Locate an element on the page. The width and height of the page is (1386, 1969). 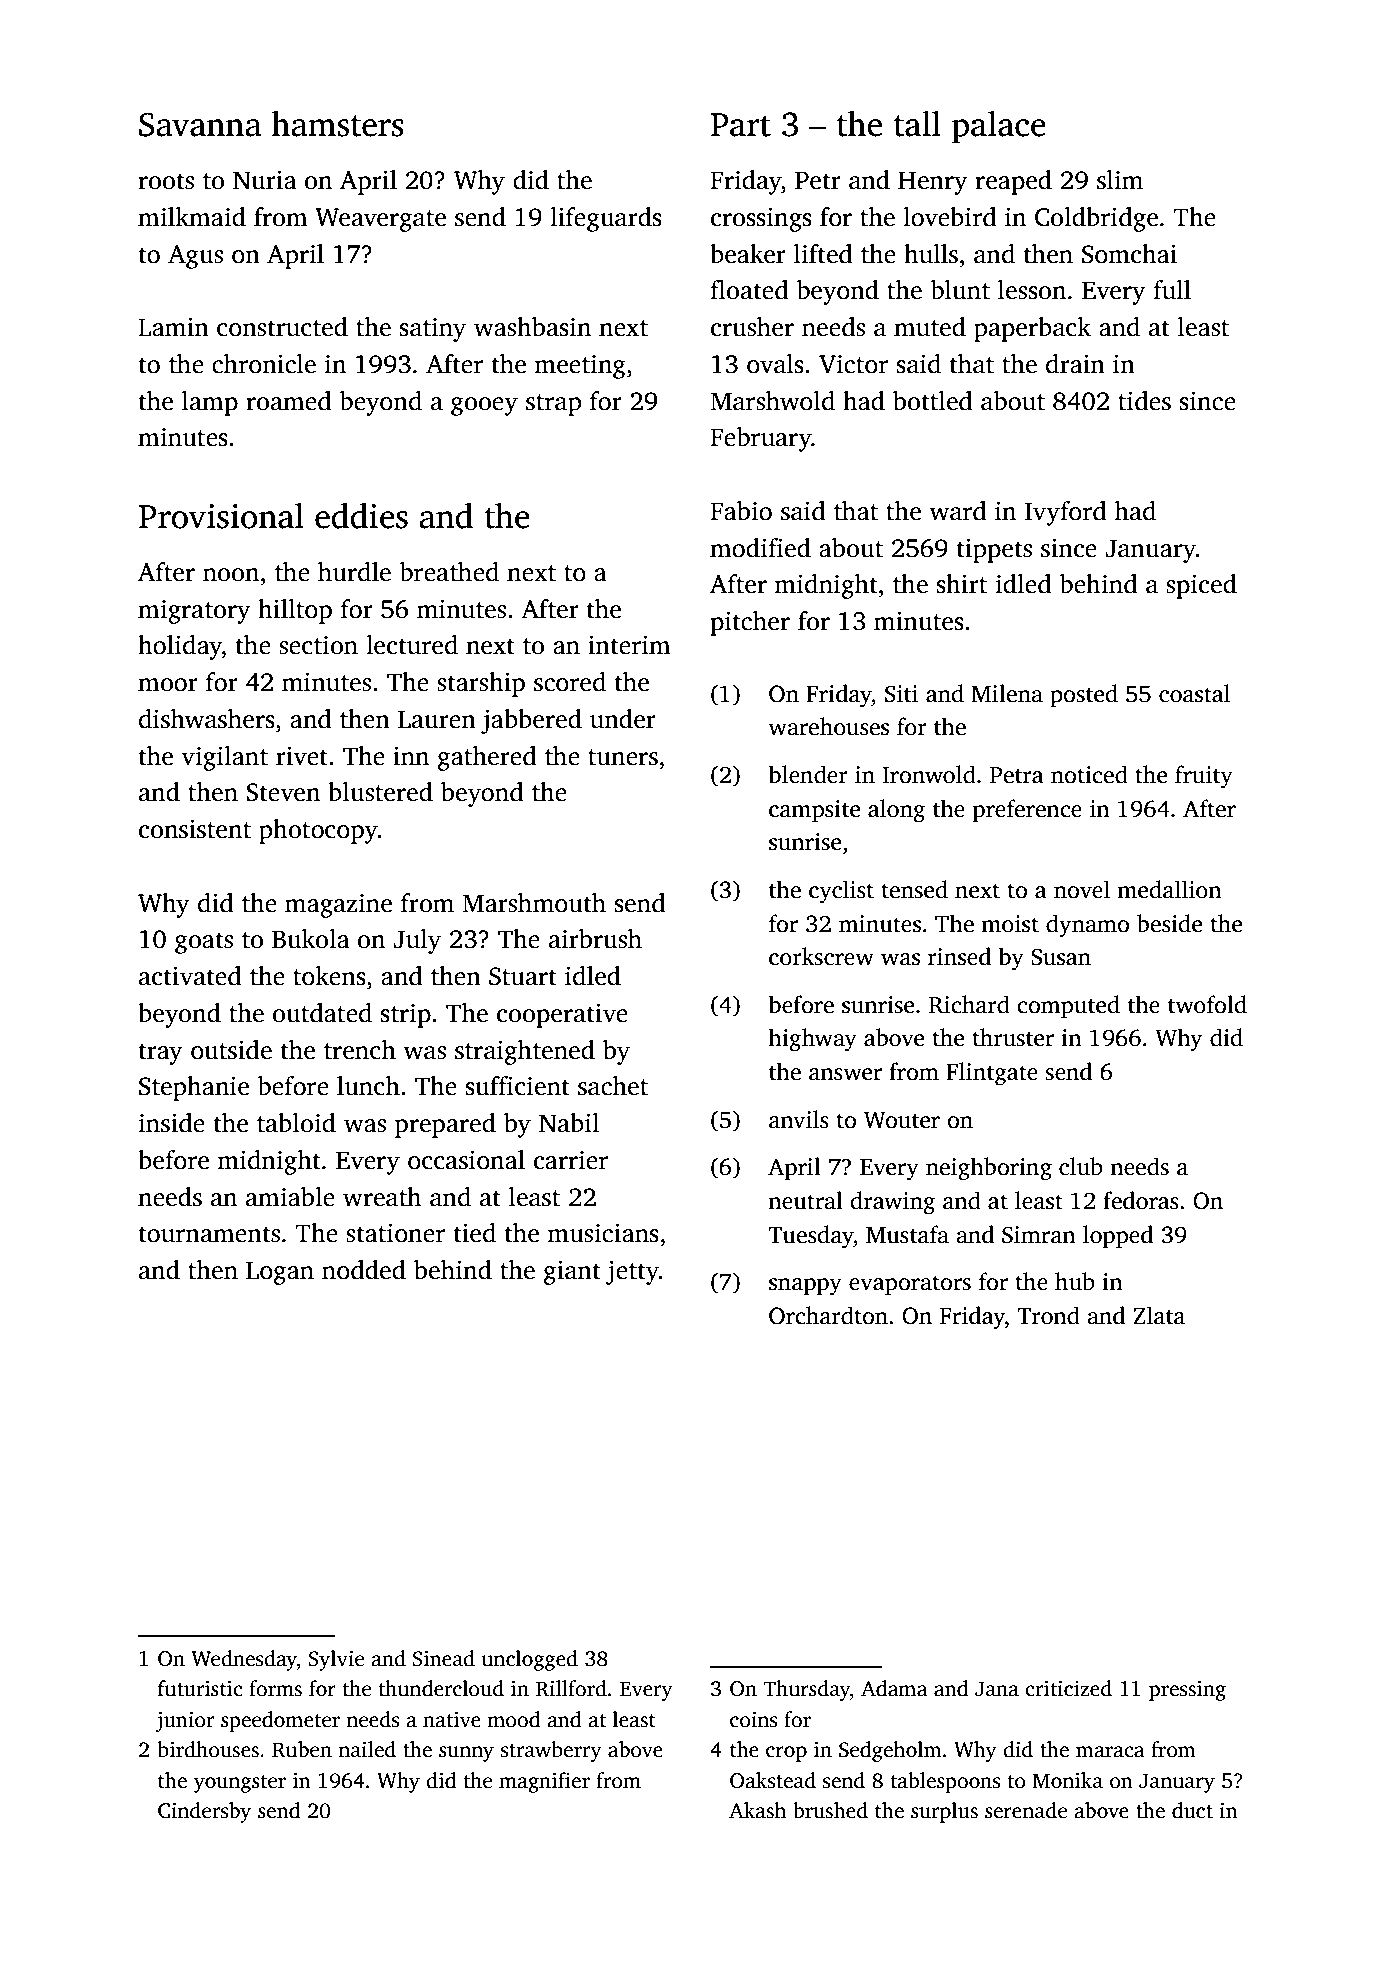
dishwashers is located at coordinates (207, 719).
